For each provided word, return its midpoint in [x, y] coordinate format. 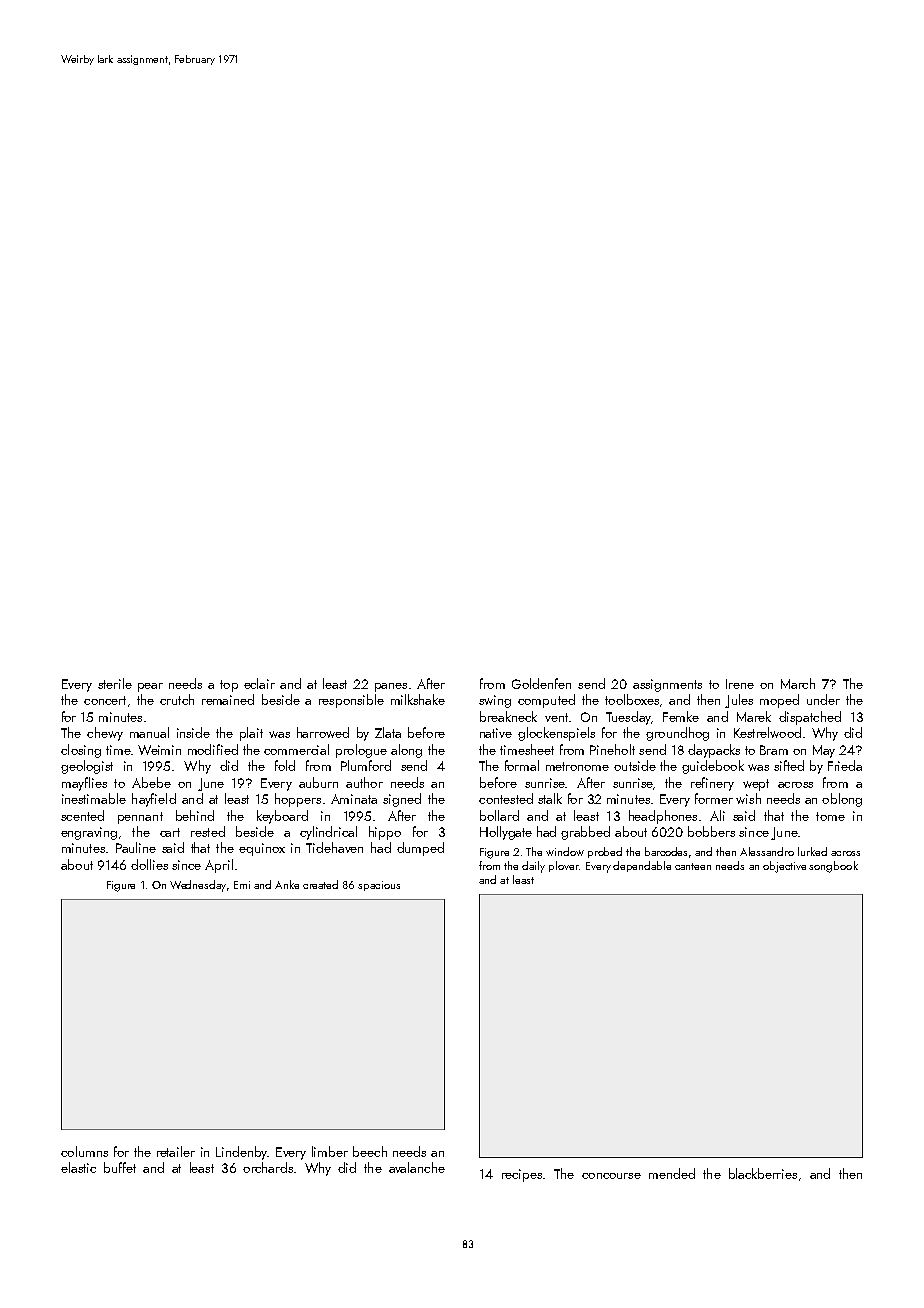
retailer [176, 1151]
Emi [242, 885]
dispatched [810, 718]
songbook [833, 867]
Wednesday [198, 886]
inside [193, 732]
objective [784, 867]
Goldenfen [541, 683]
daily [533, 867]
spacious [379, 886]
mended [672, 1173]
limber [330, 1151]
